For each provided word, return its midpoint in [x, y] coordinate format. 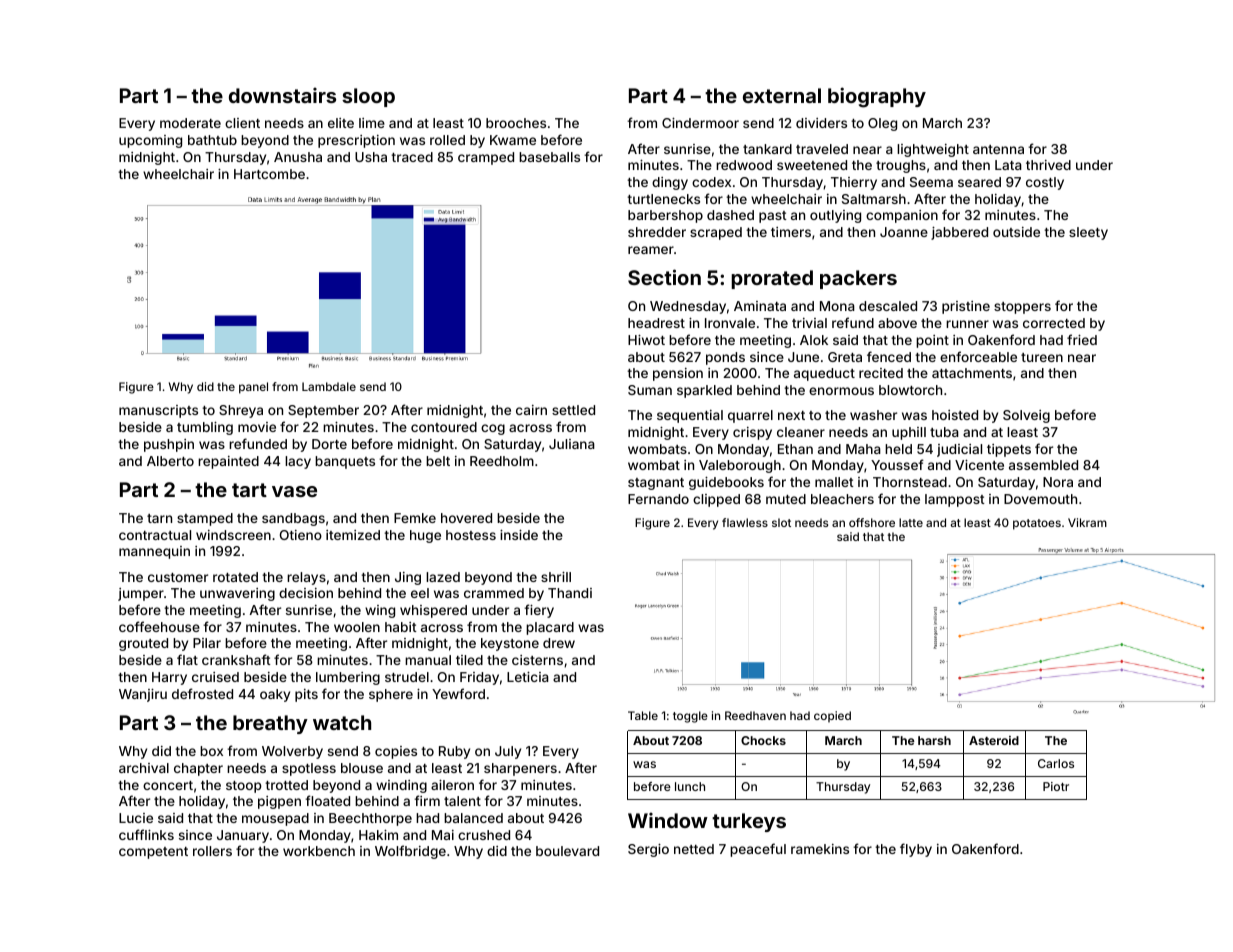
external [782, 95]
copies [396, 752]
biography [877, 97]
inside [519, 535]
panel [253, 388]
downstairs [282, 95]
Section [664, 277]
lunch [690, 786]
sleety [1088, 233]
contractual [155, 535]
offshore [872, 522]
